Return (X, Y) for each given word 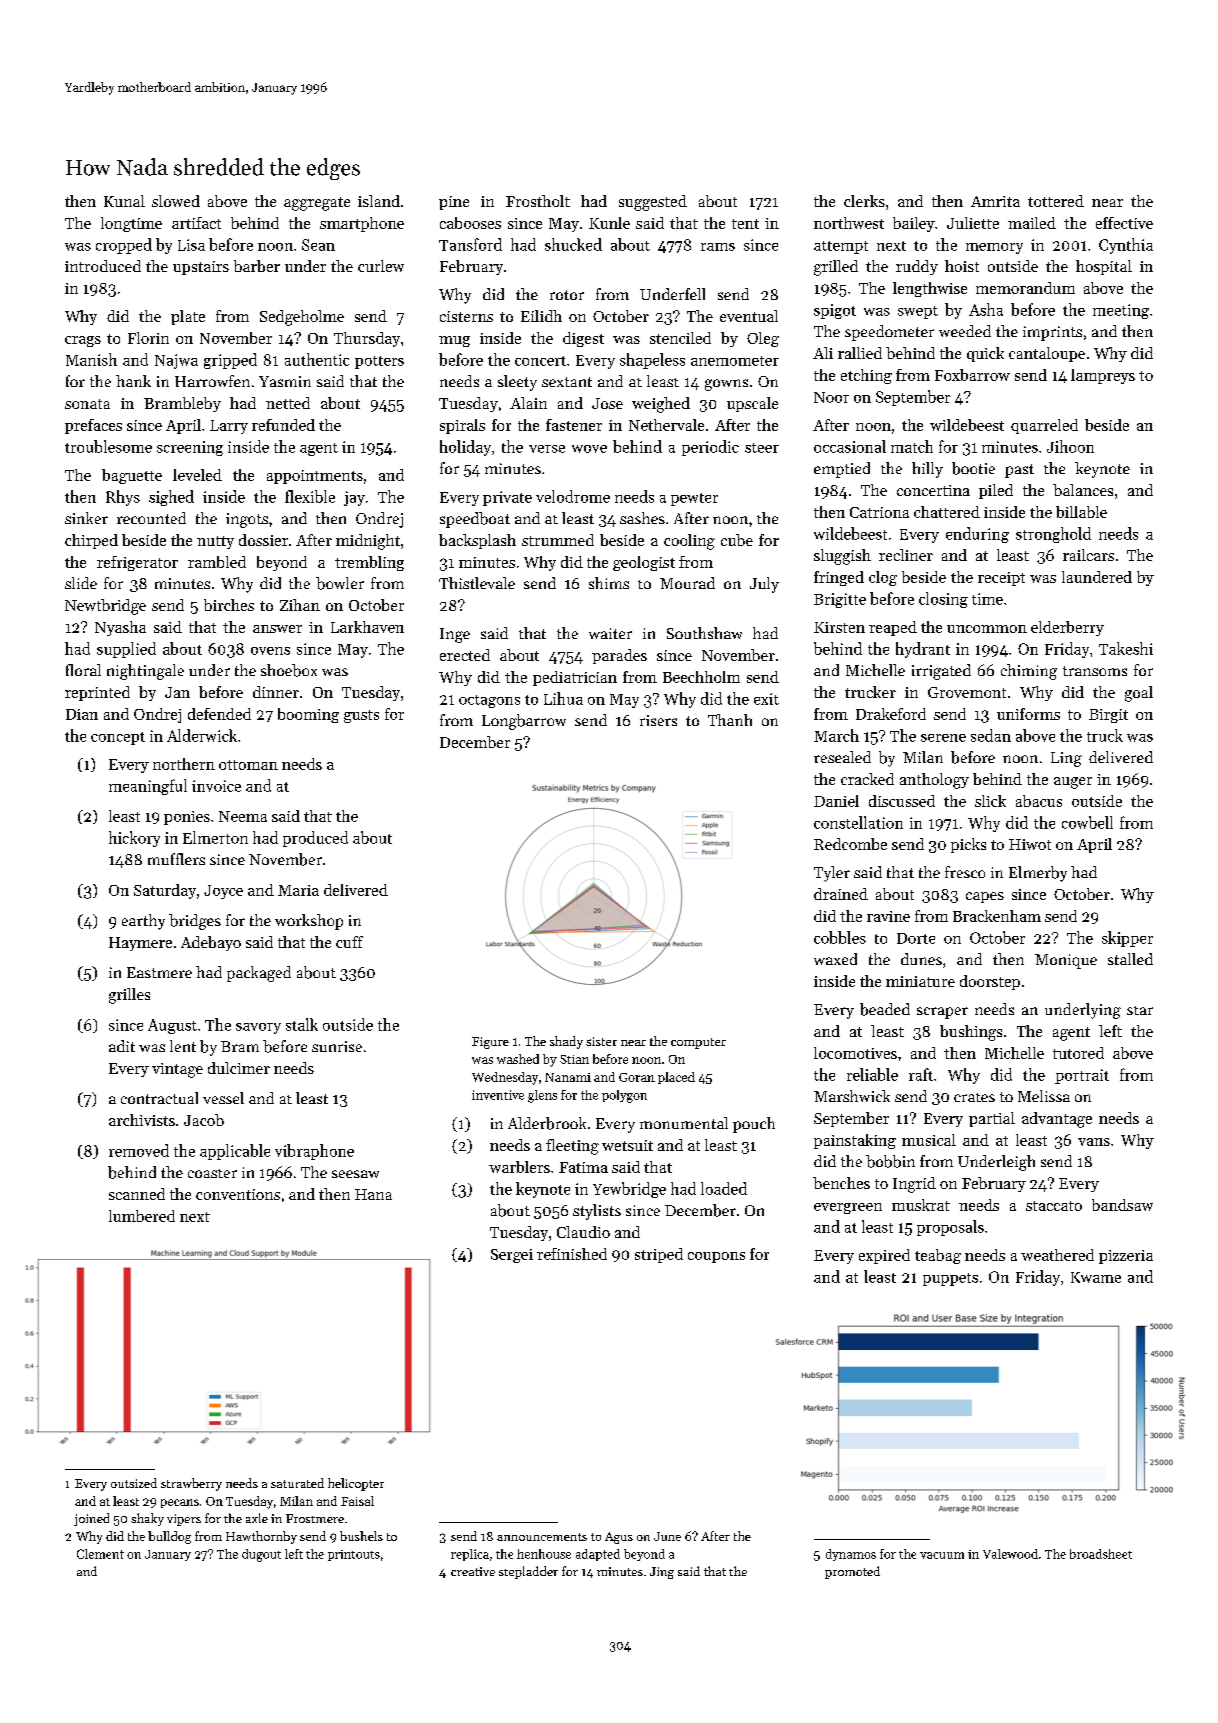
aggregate (317, 204)
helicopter (356, 1484)
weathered (1057, 1255)
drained (841, 894)
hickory (134, 839)
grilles (129, 996)
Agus (619, 1538)
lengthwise (930, 289)
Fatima (583, 1167)
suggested (653, 203)
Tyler (832, 874)
